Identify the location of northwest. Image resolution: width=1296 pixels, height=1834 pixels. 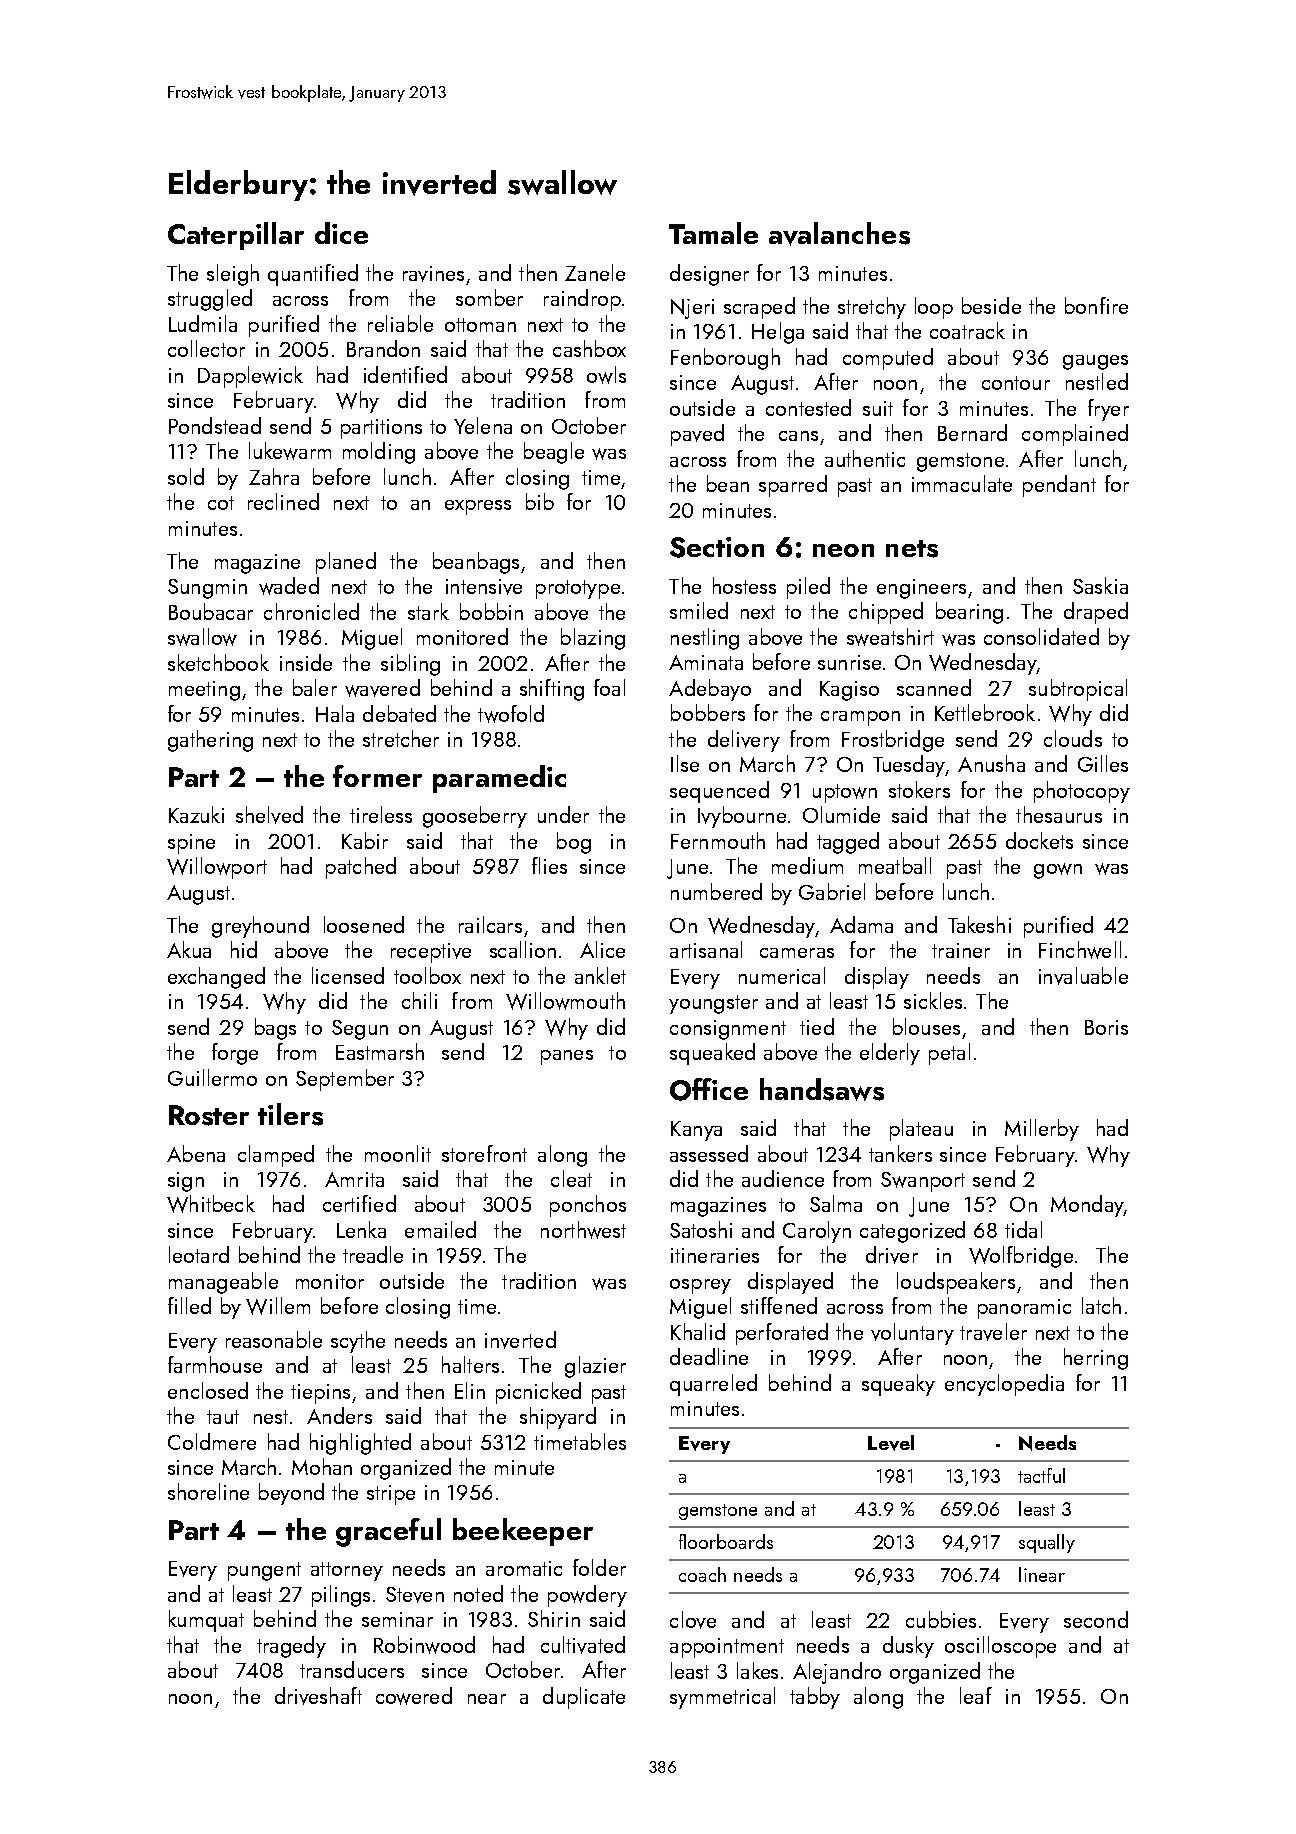
(583, 1230).
